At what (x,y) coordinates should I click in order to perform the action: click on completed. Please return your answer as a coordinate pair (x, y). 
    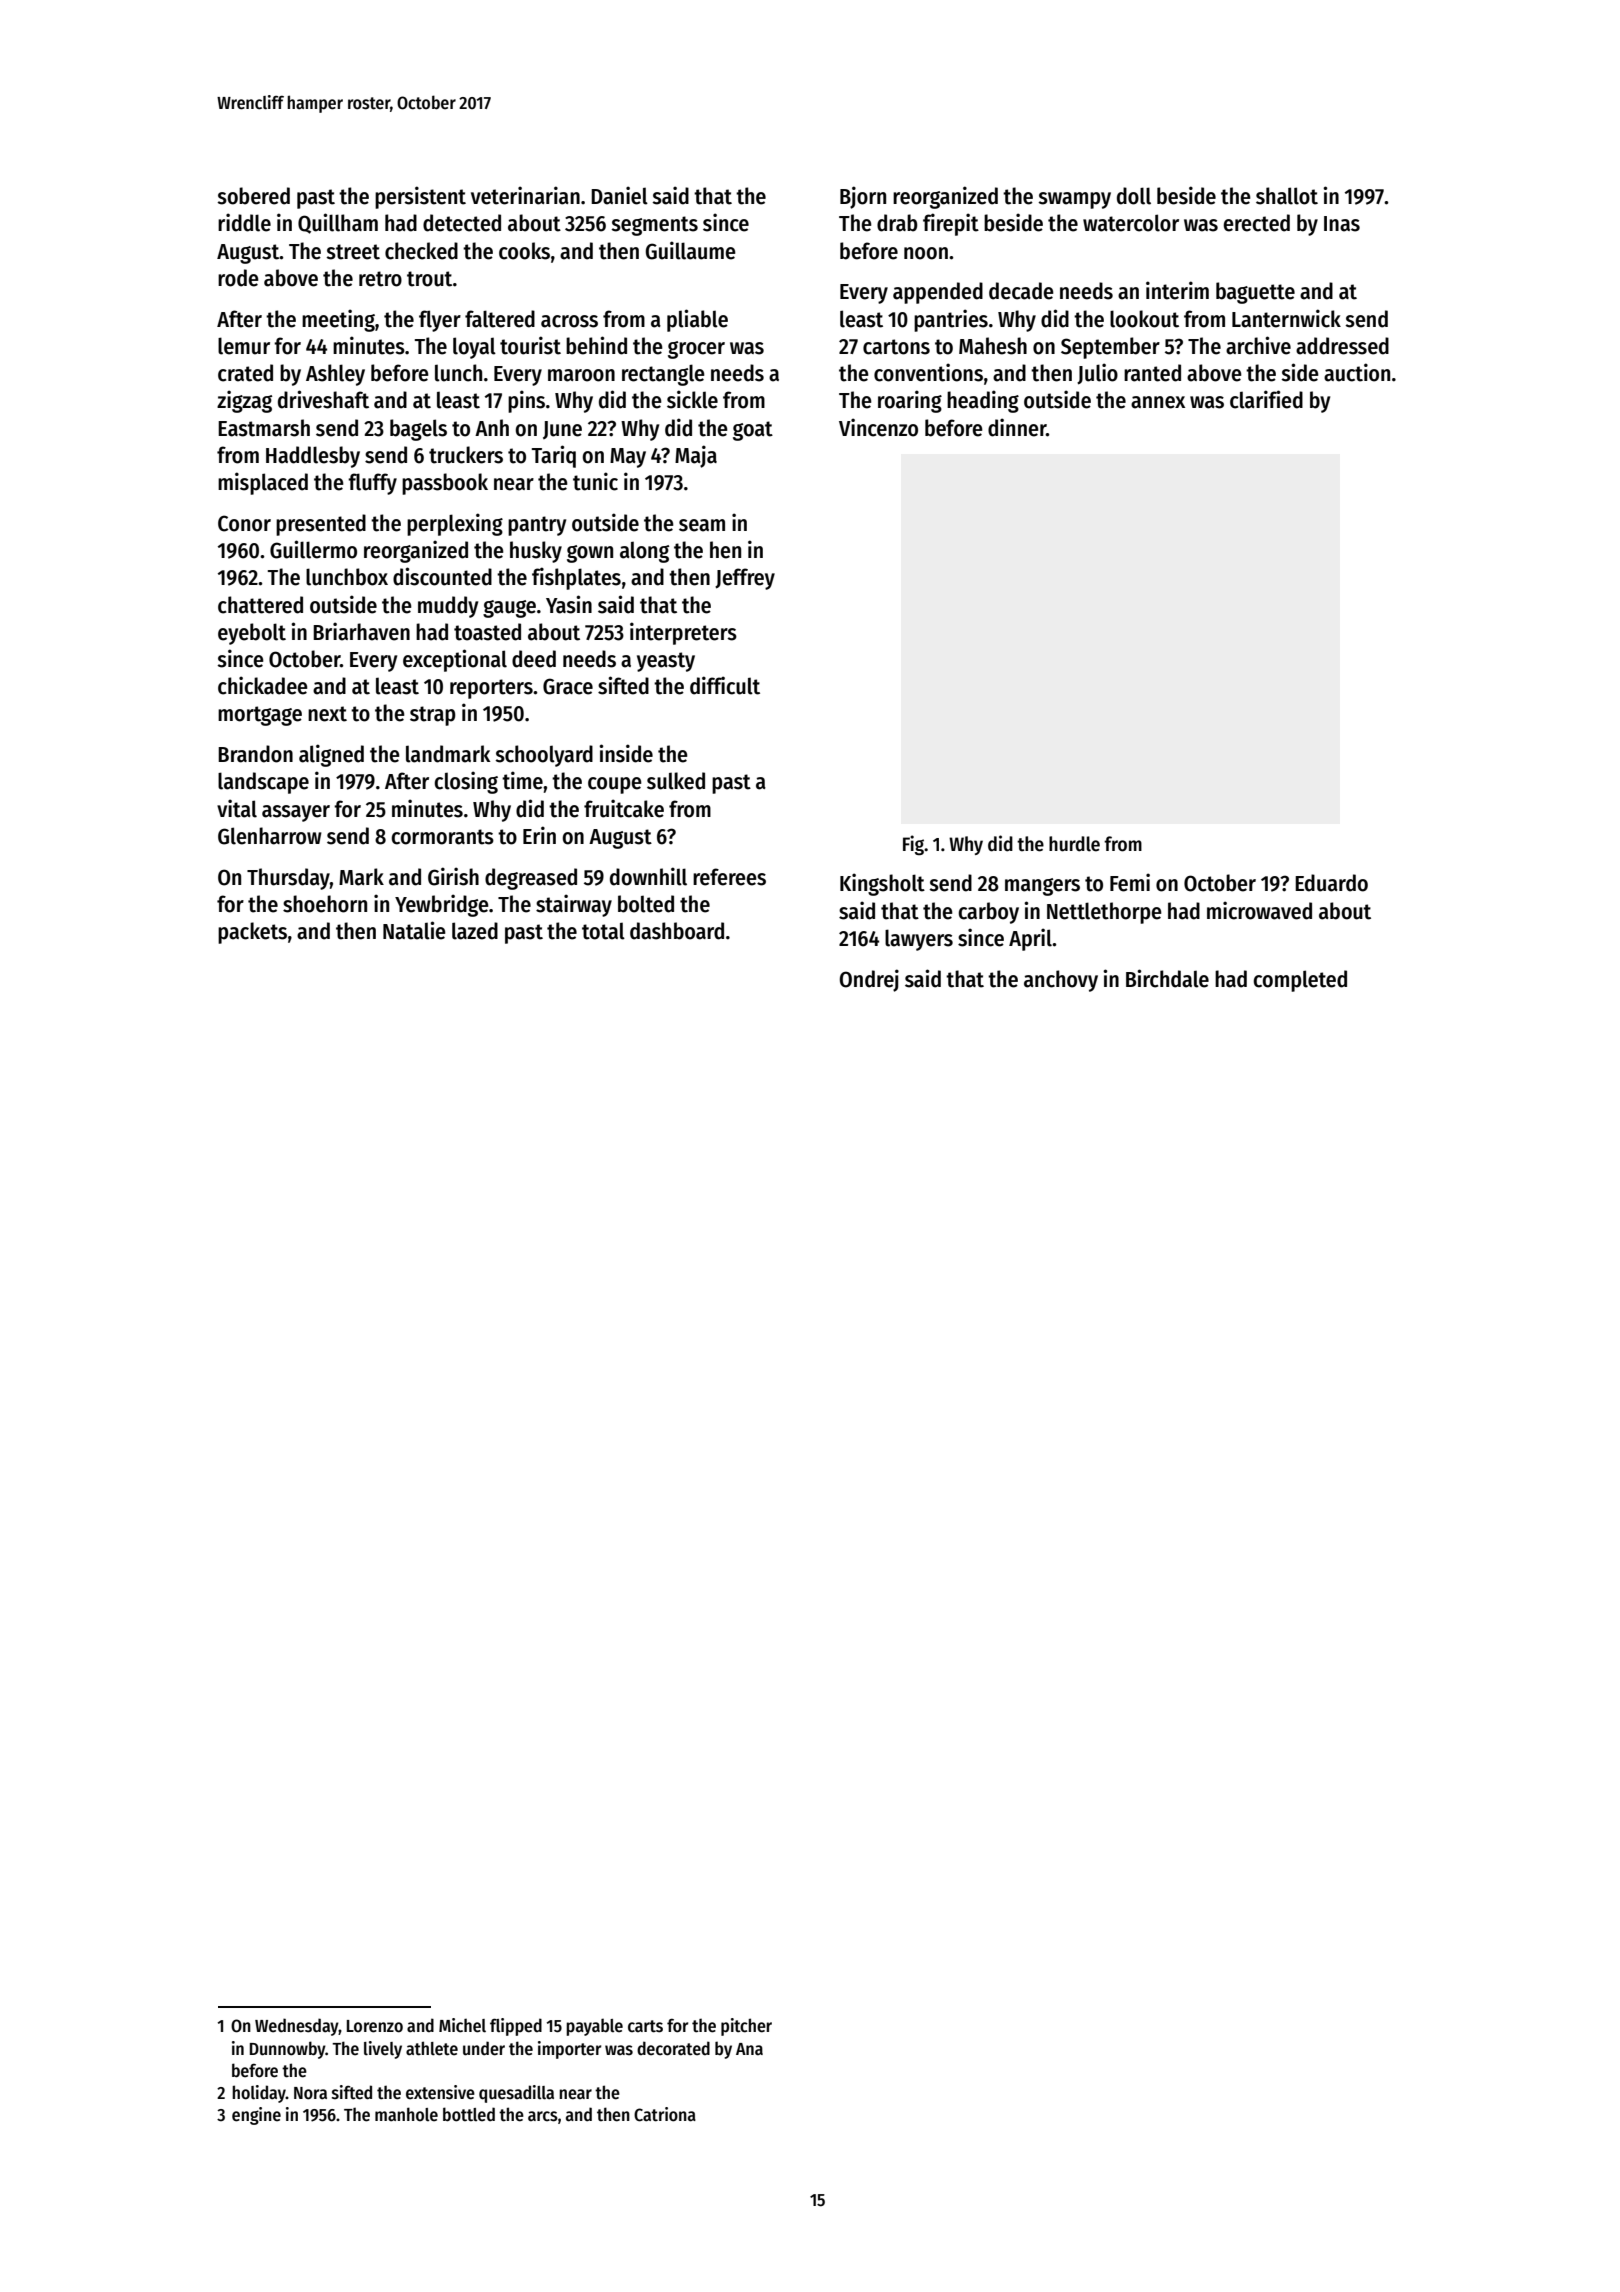
    Looking at the image, I should click on (1300, 981).
